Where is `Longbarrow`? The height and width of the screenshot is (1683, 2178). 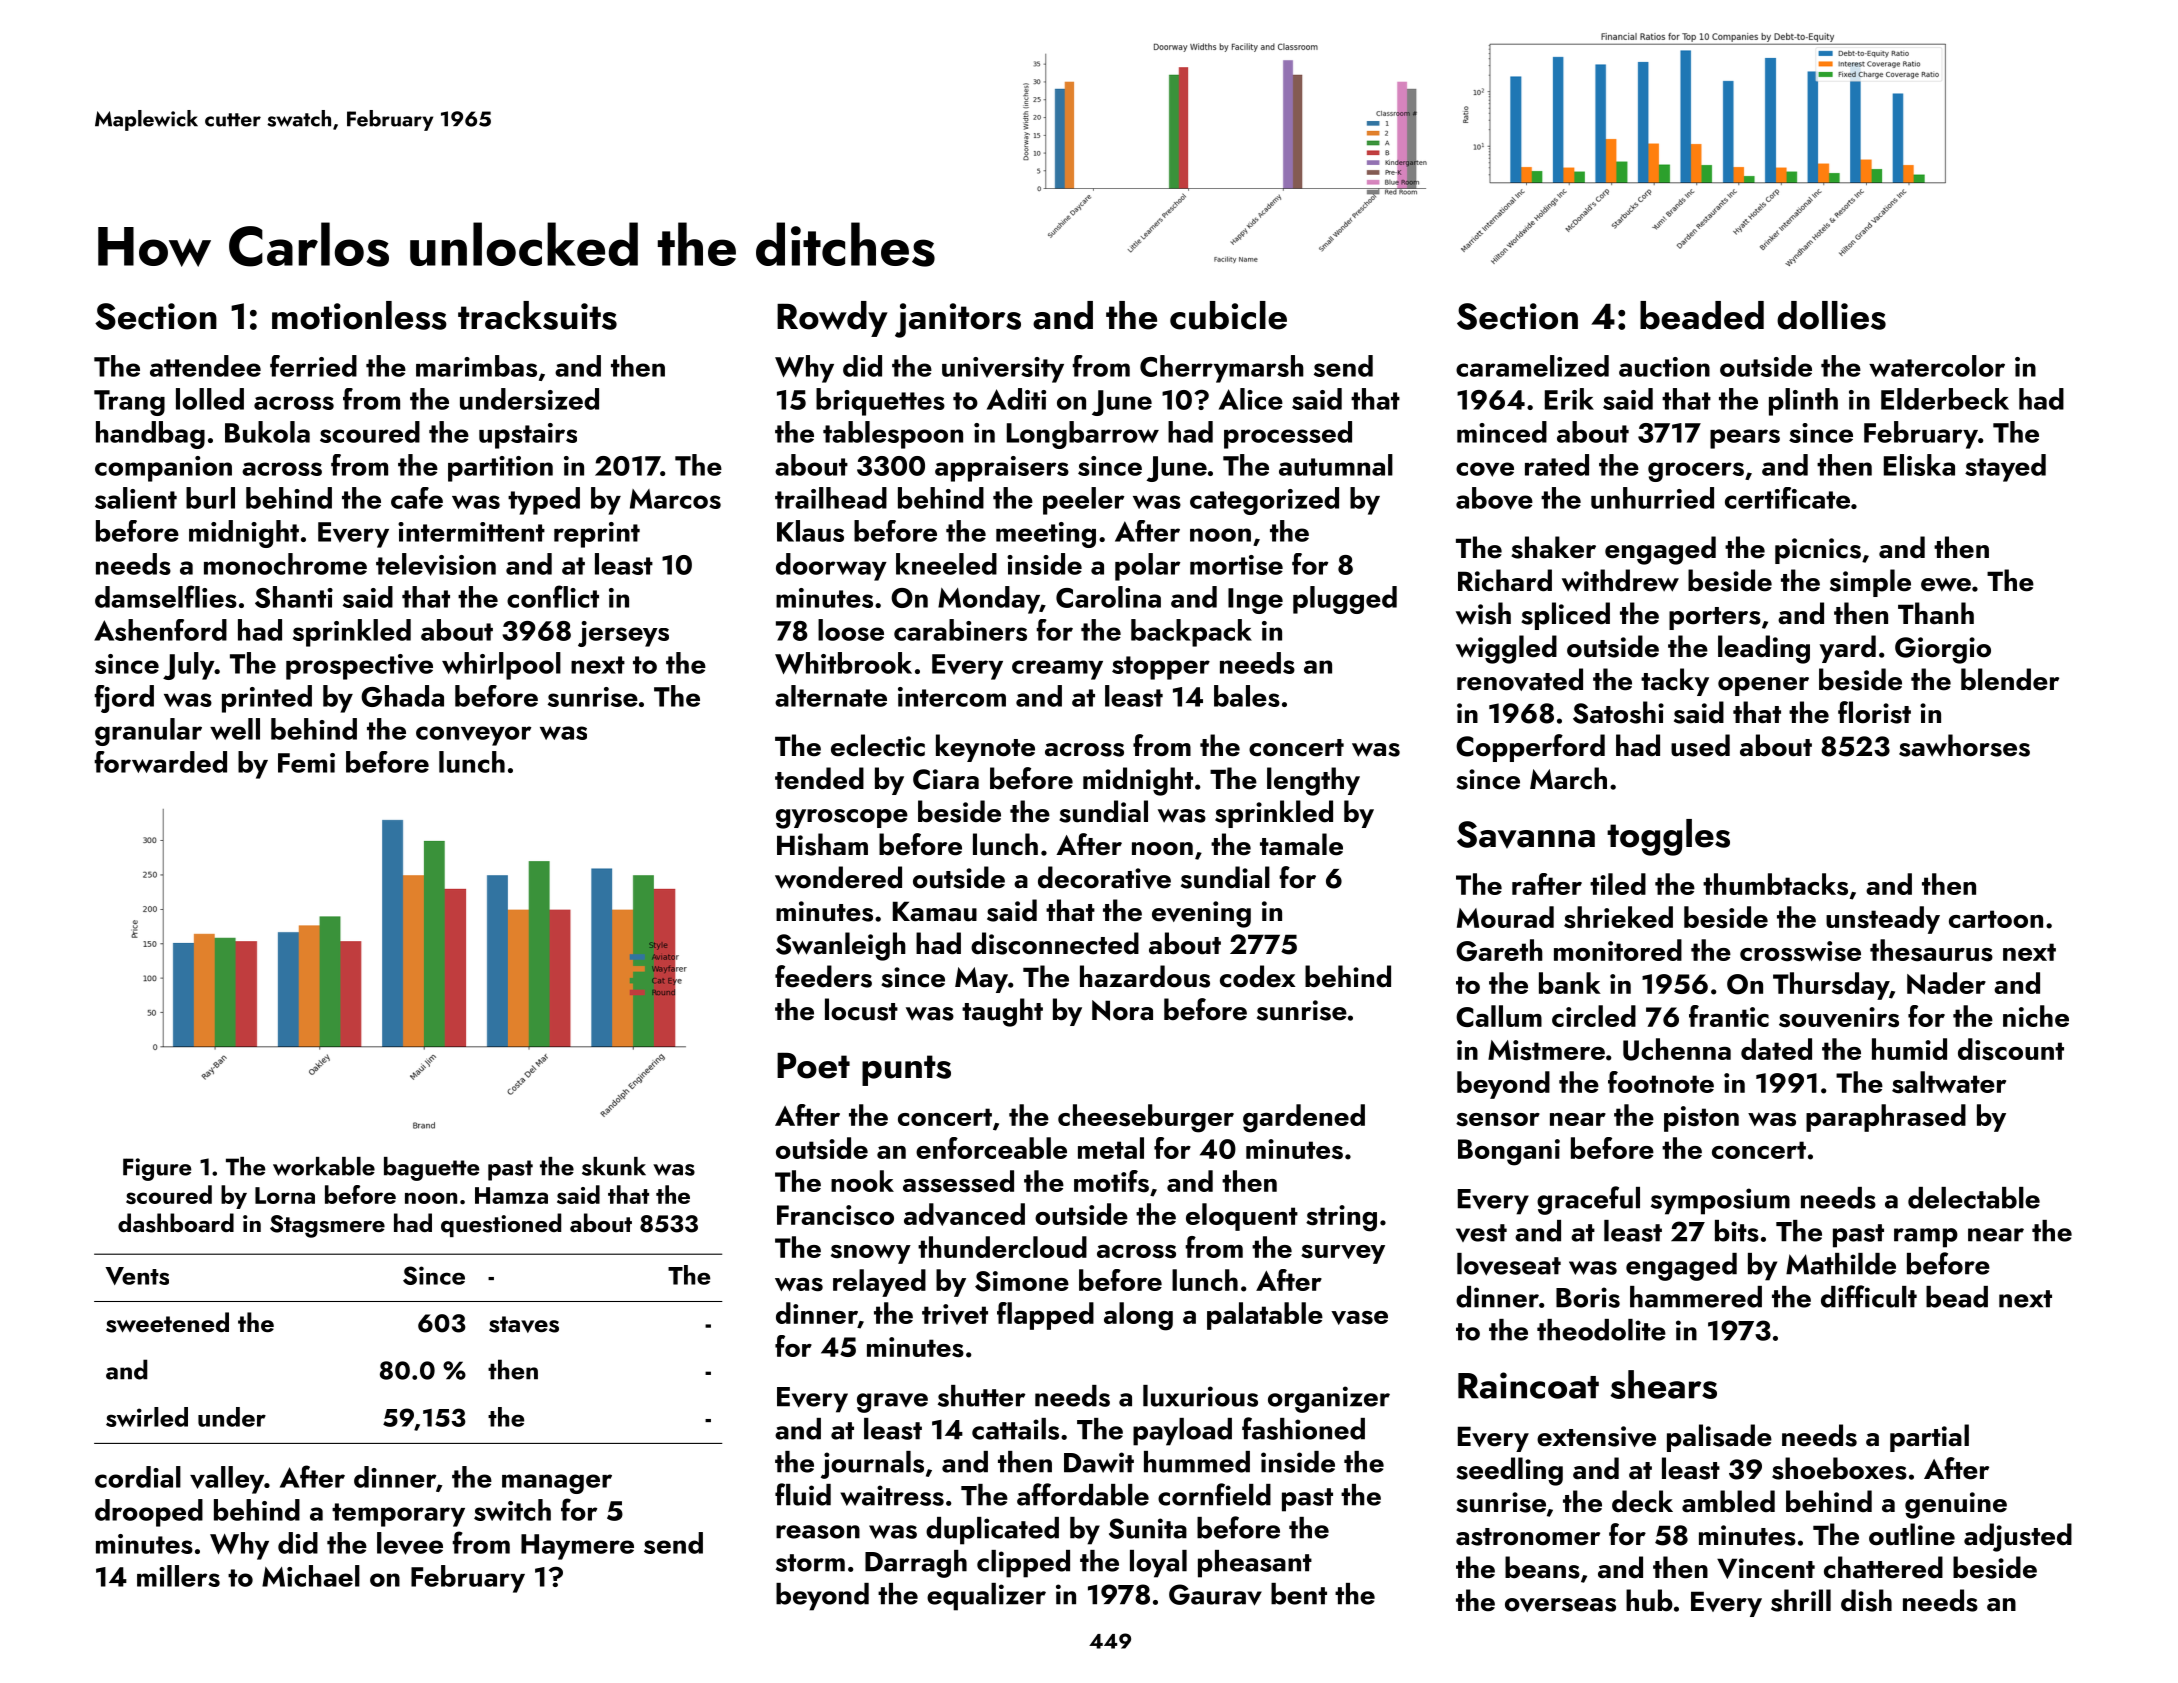
Longbarrow is located at coordinates (1083, 435).
